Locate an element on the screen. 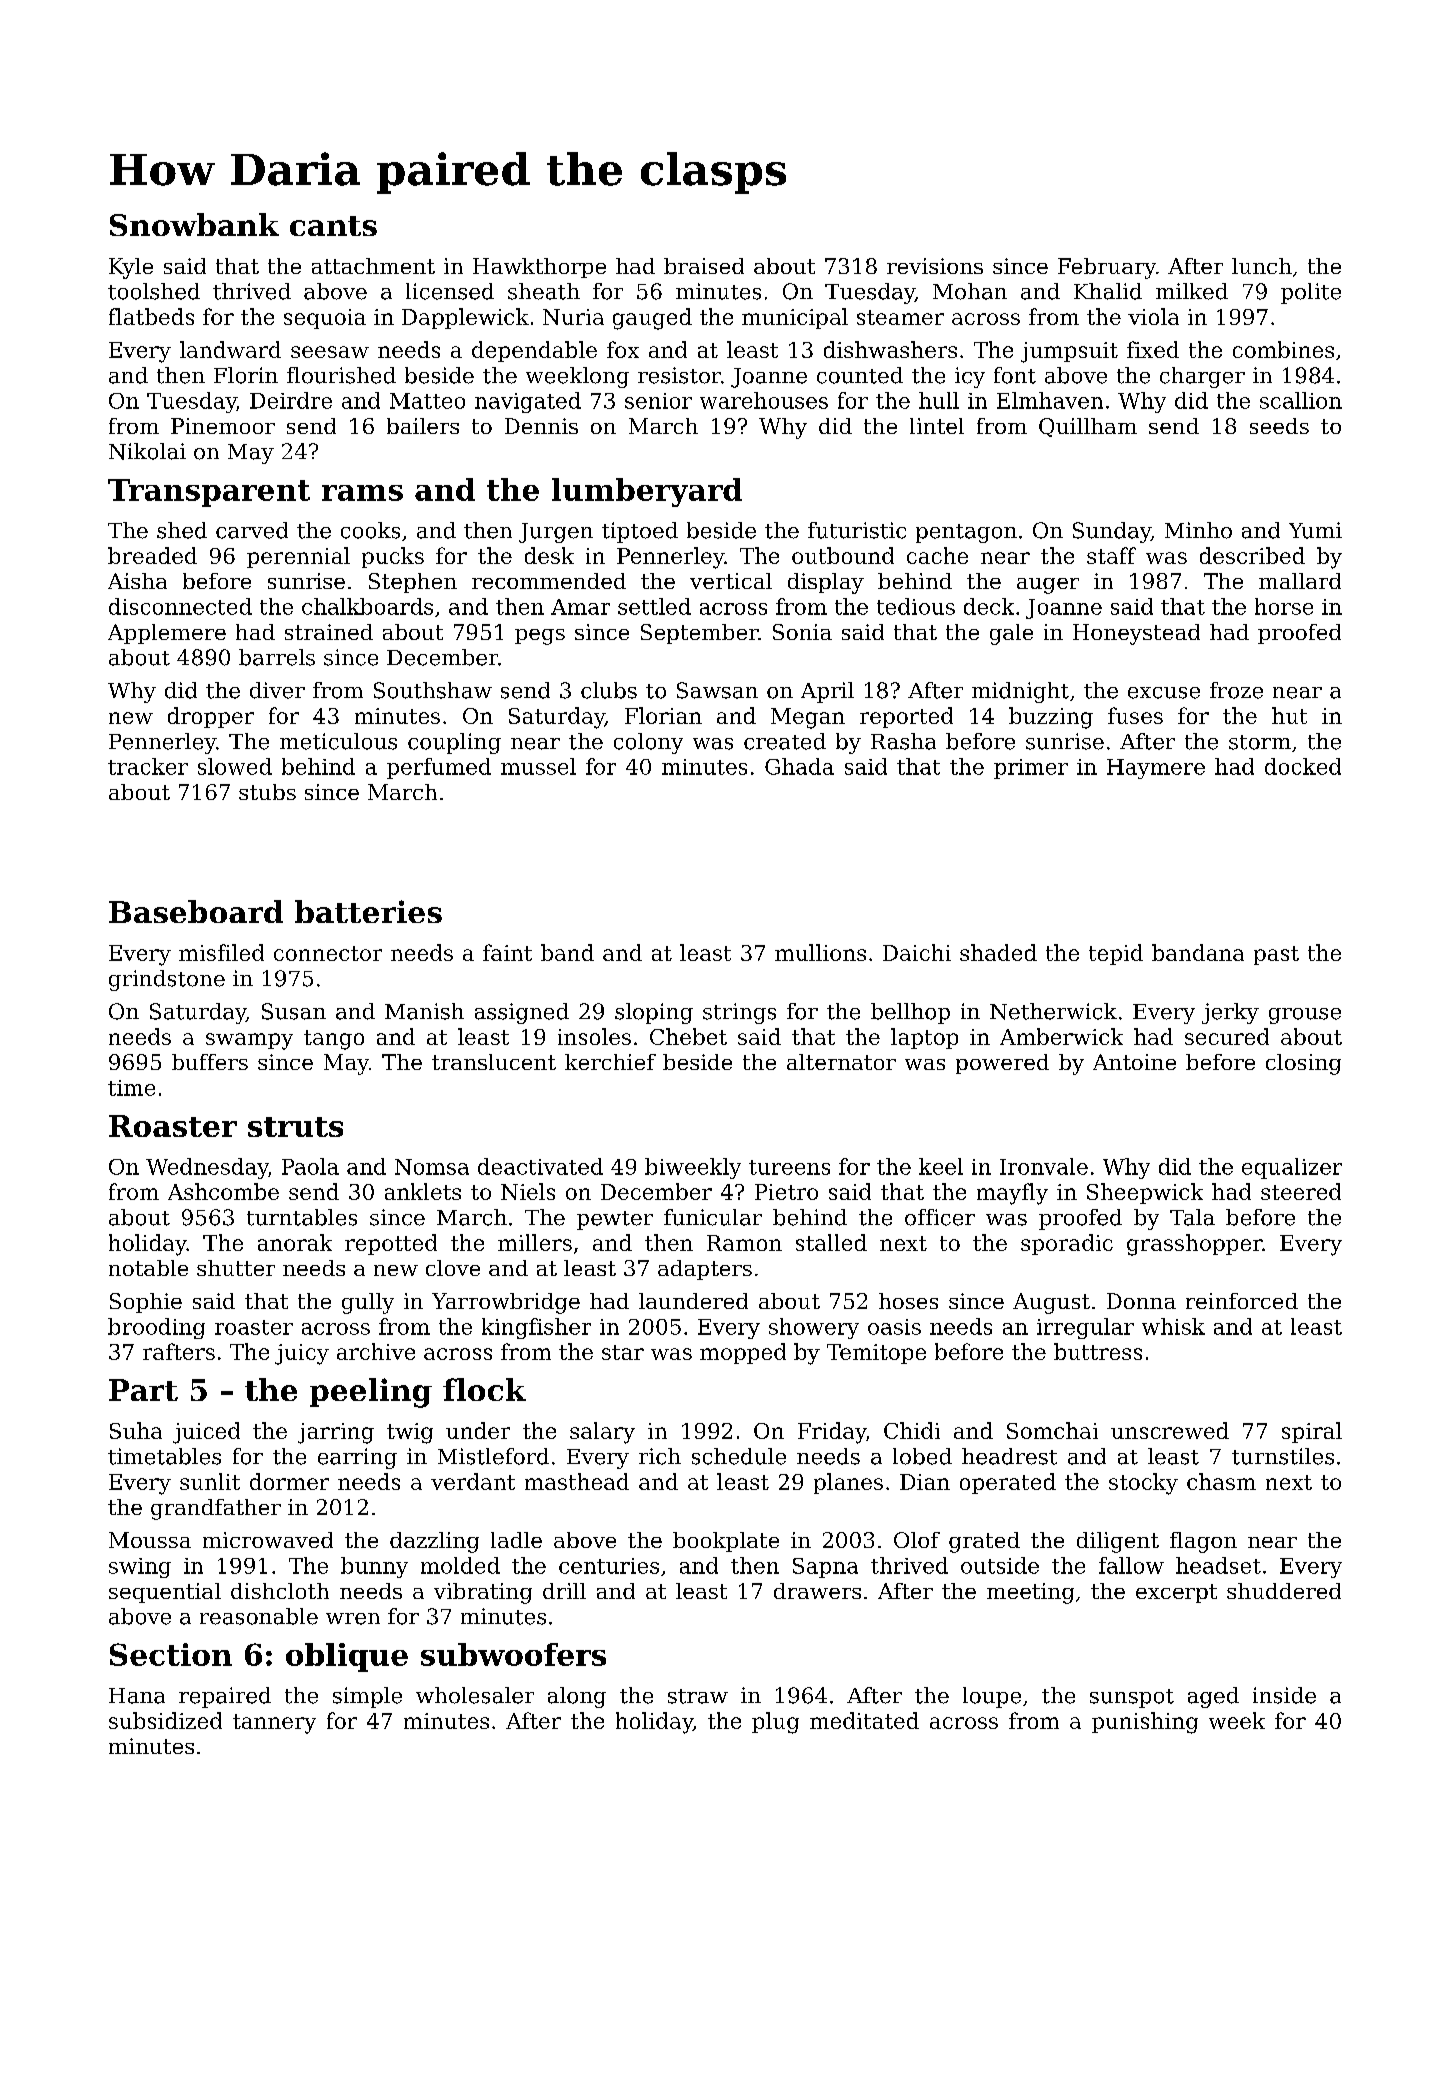 This screenshot has width=1450, height=2100. inside is located at coordinates (1284, 1695).
